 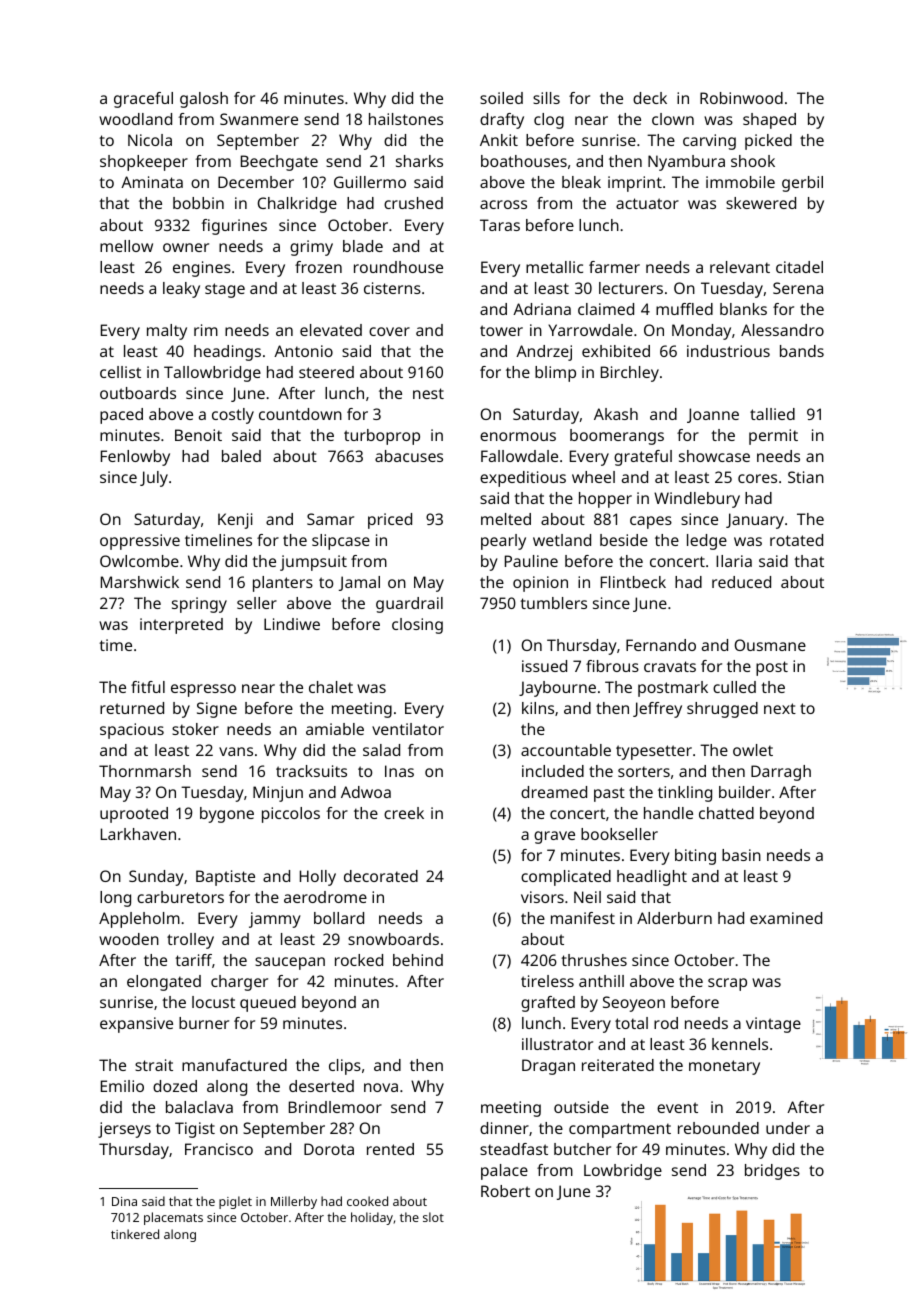 I want to click on manufactured, so click(x=234, y=1065).
